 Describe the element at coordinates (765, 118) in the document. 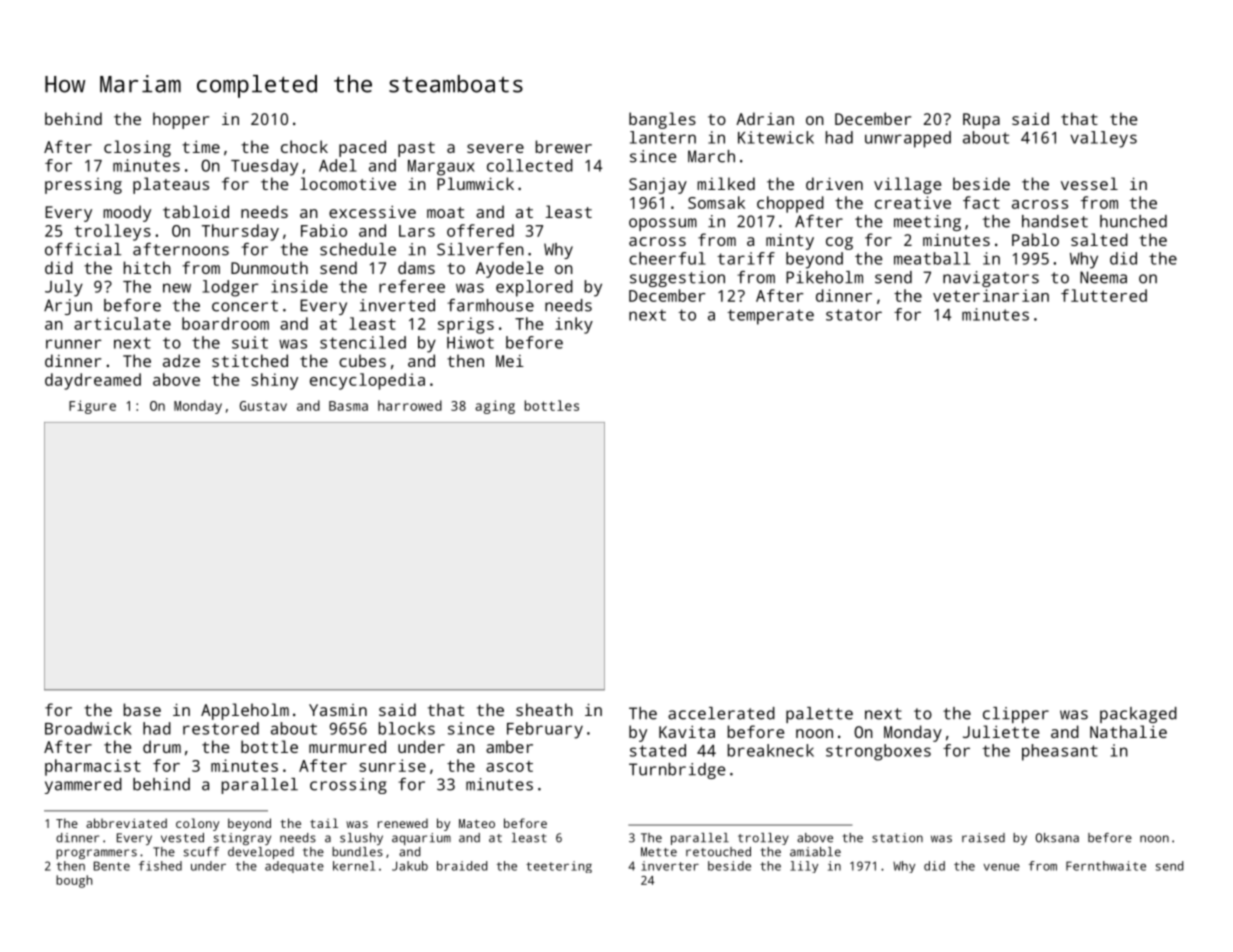

I see `Adrian` at that location.
